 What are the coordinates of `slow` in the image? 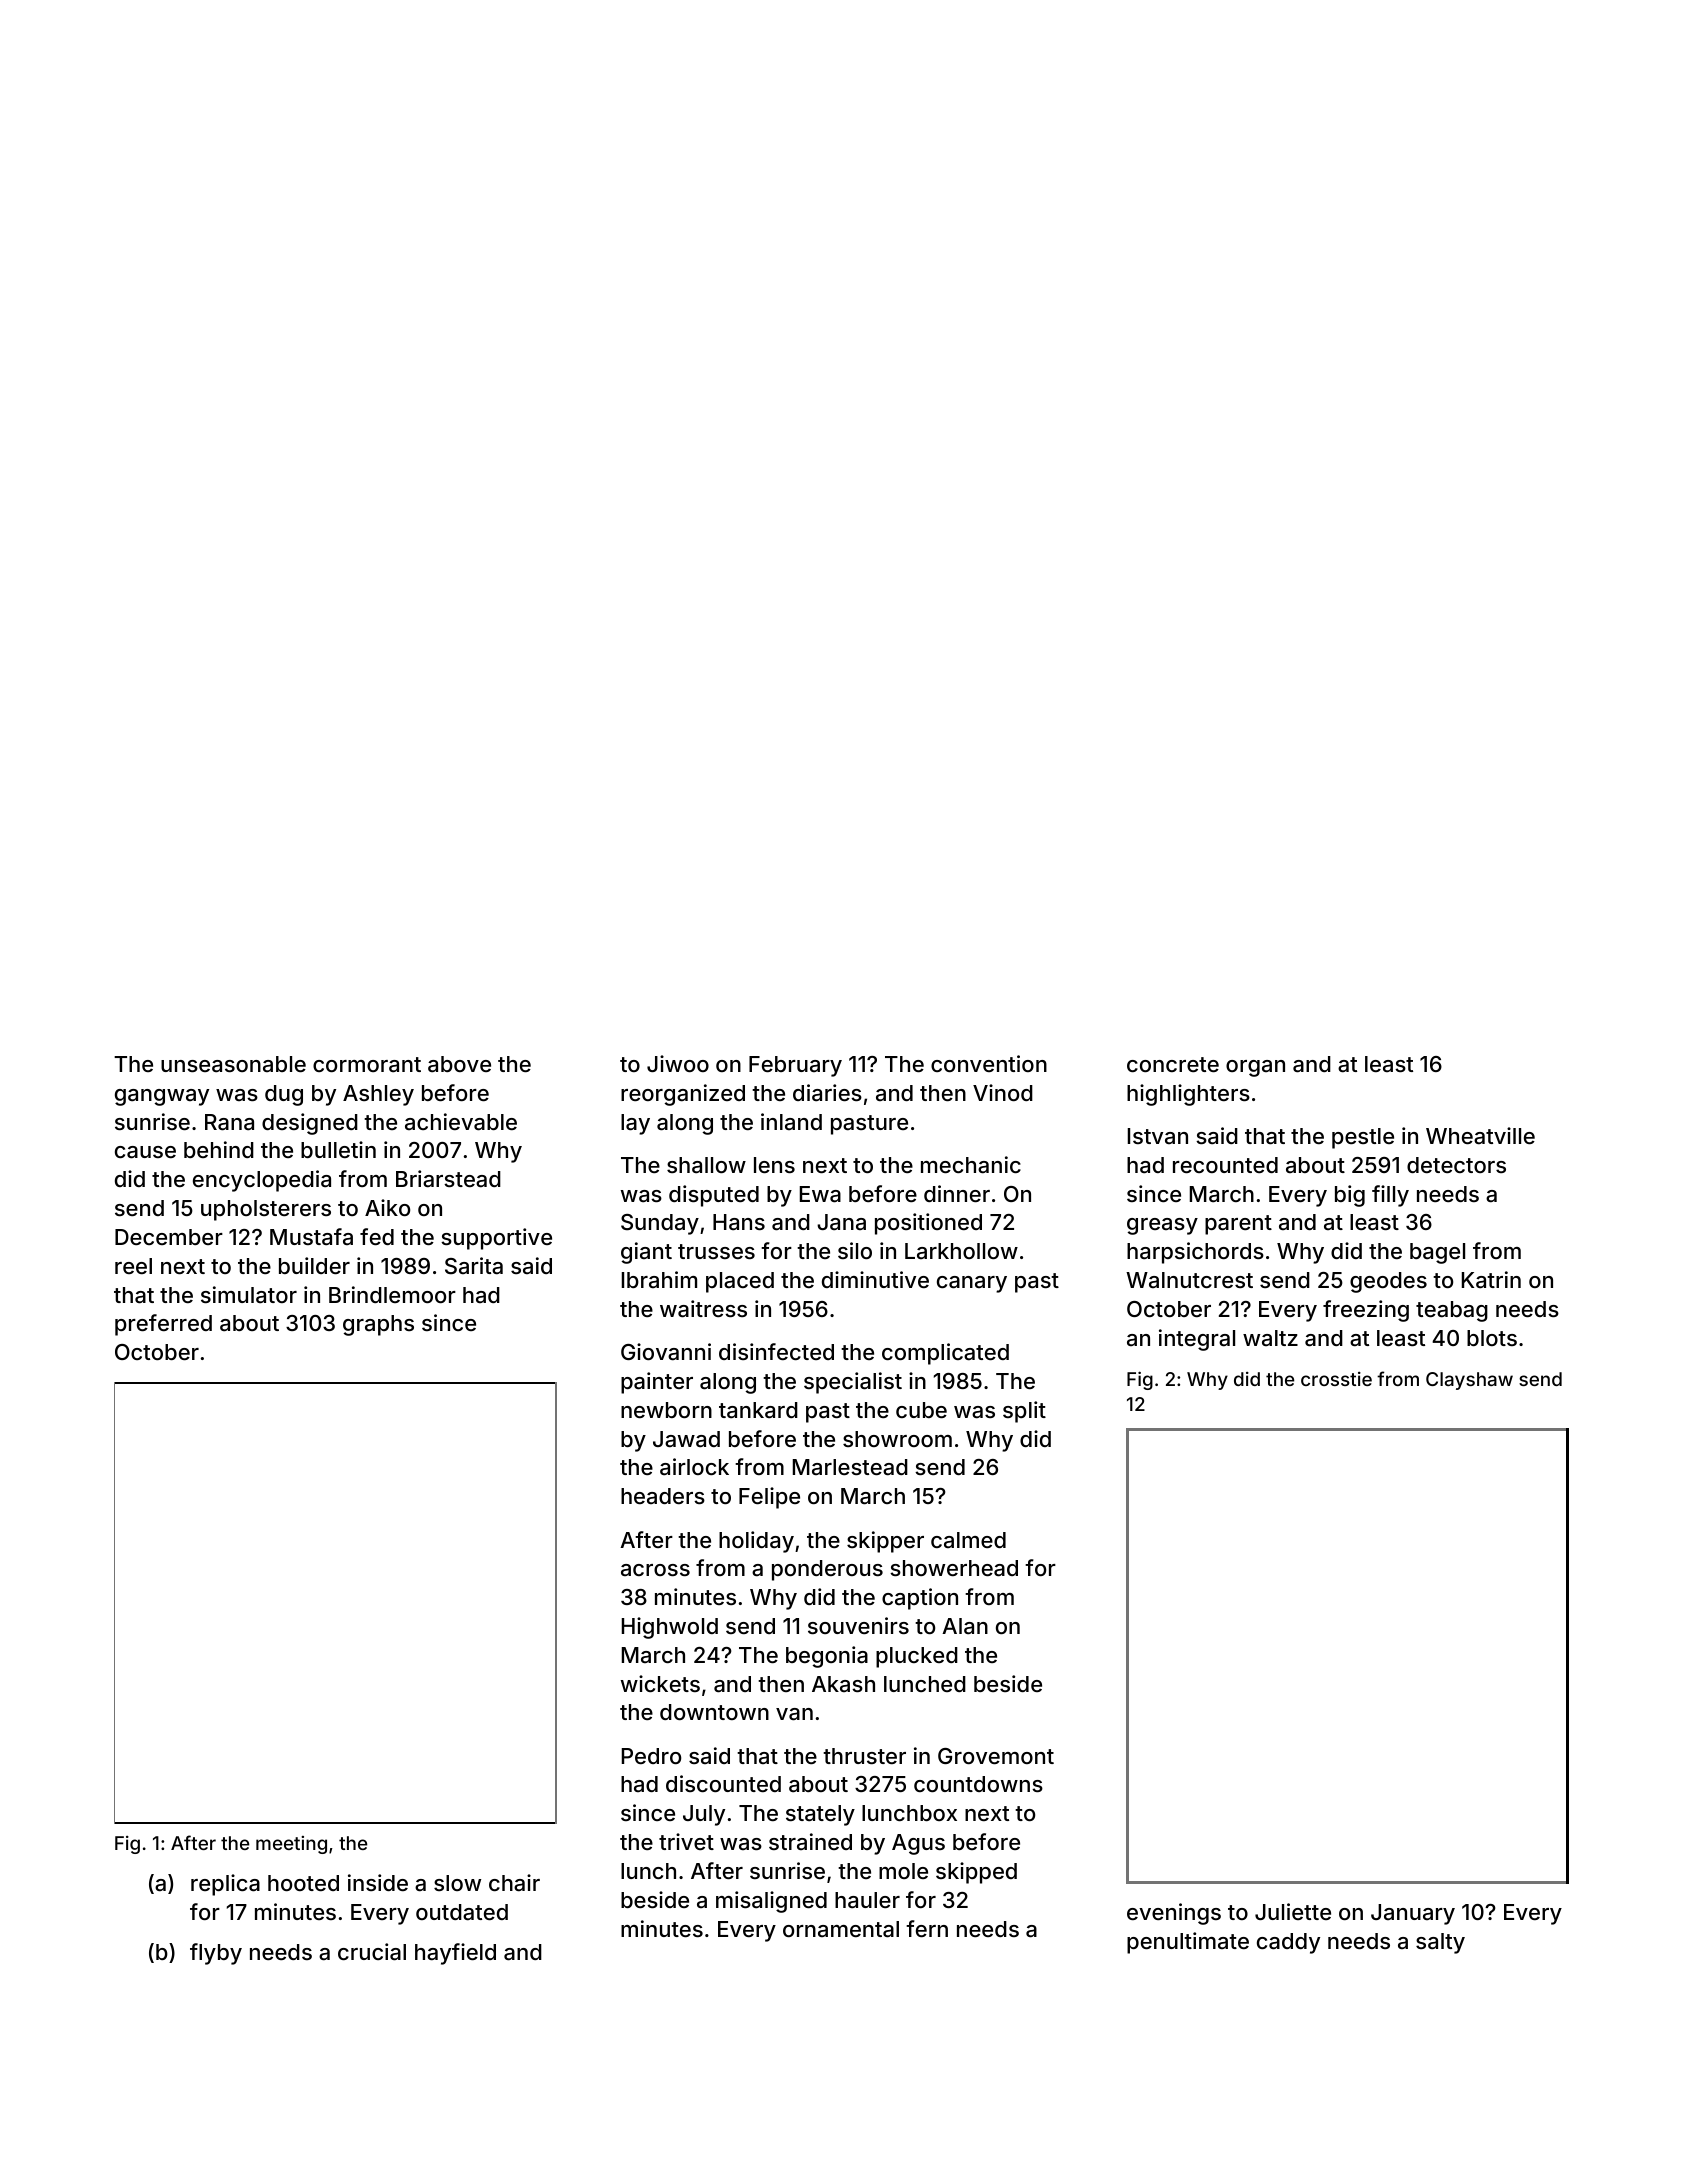 It's located at (457, 1883).
